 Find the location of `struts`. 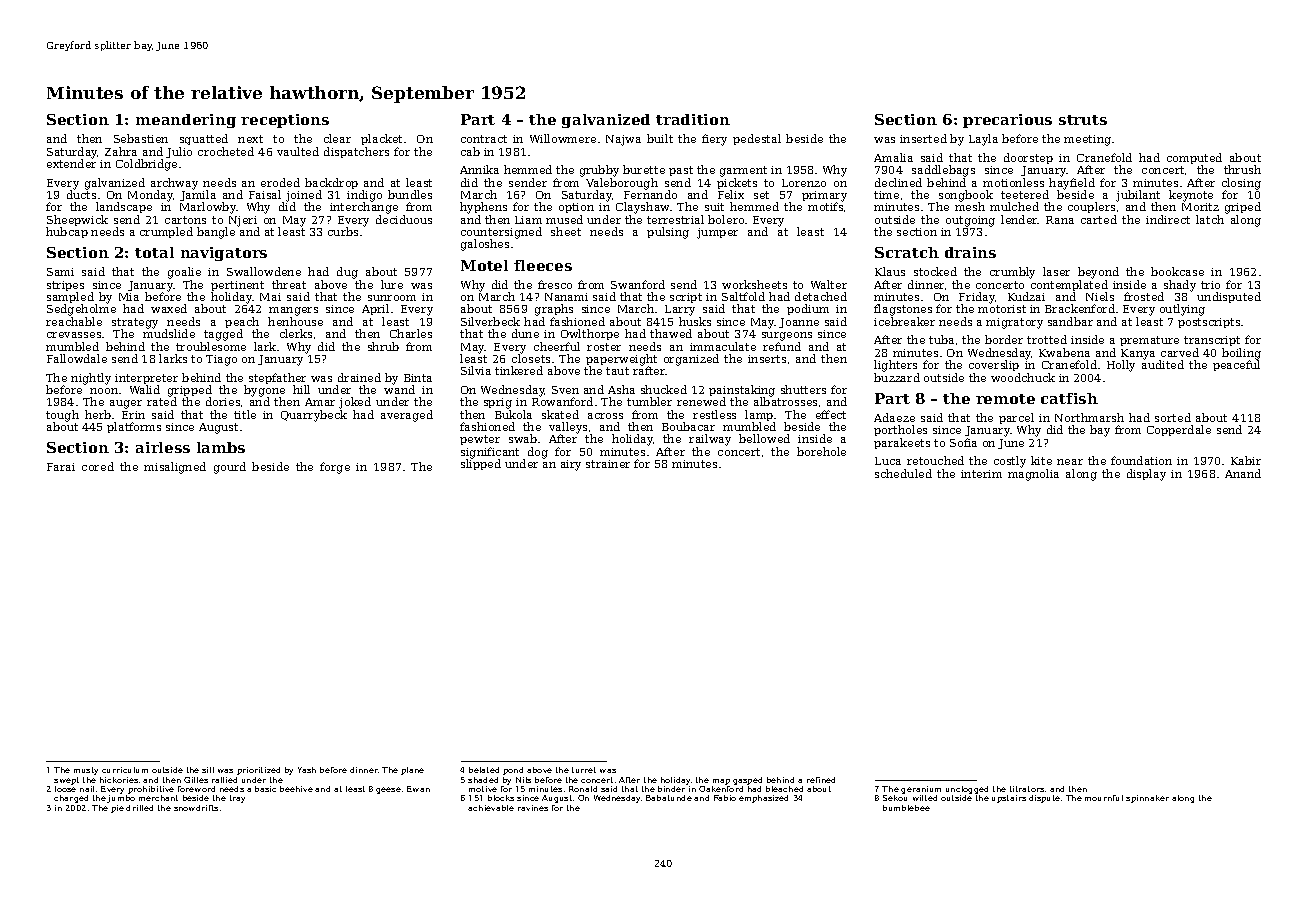

struts is located at coordinates (1083, 120).
